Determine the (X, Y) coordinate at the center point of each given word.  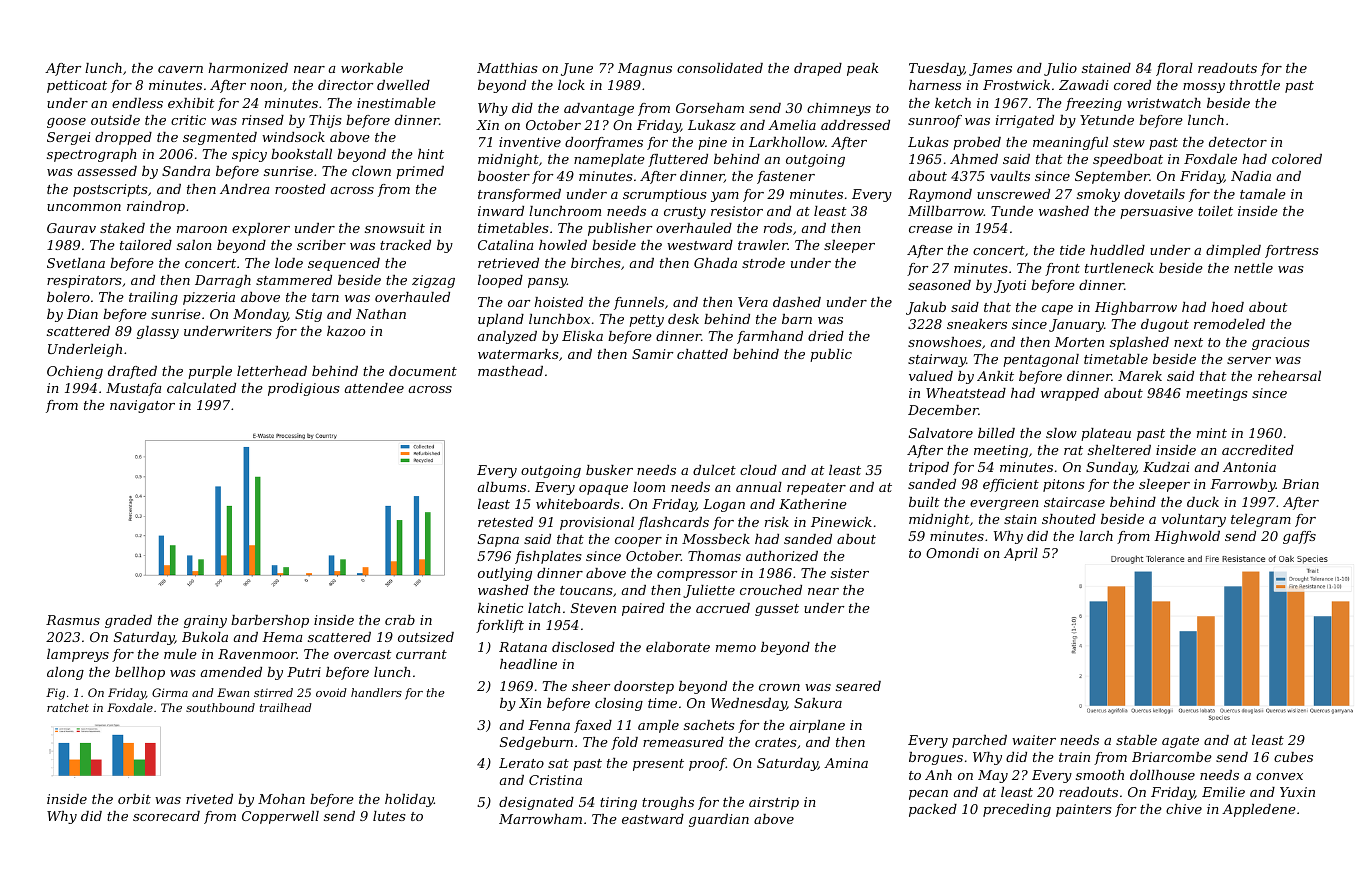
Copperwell (280, 817)
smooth (1100, 775)
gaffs (1299, 537)
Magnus (645, 69)
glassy (158, 332)
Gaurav (71, 228)
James (990, 69)
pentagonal (1041, 360)
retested (505, 522)
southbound (220, 707)
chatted (702, 354)
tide (1072, 250)
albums (502, 487)
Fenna (549, 725)
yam (725, 197)
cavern (180, 69)
